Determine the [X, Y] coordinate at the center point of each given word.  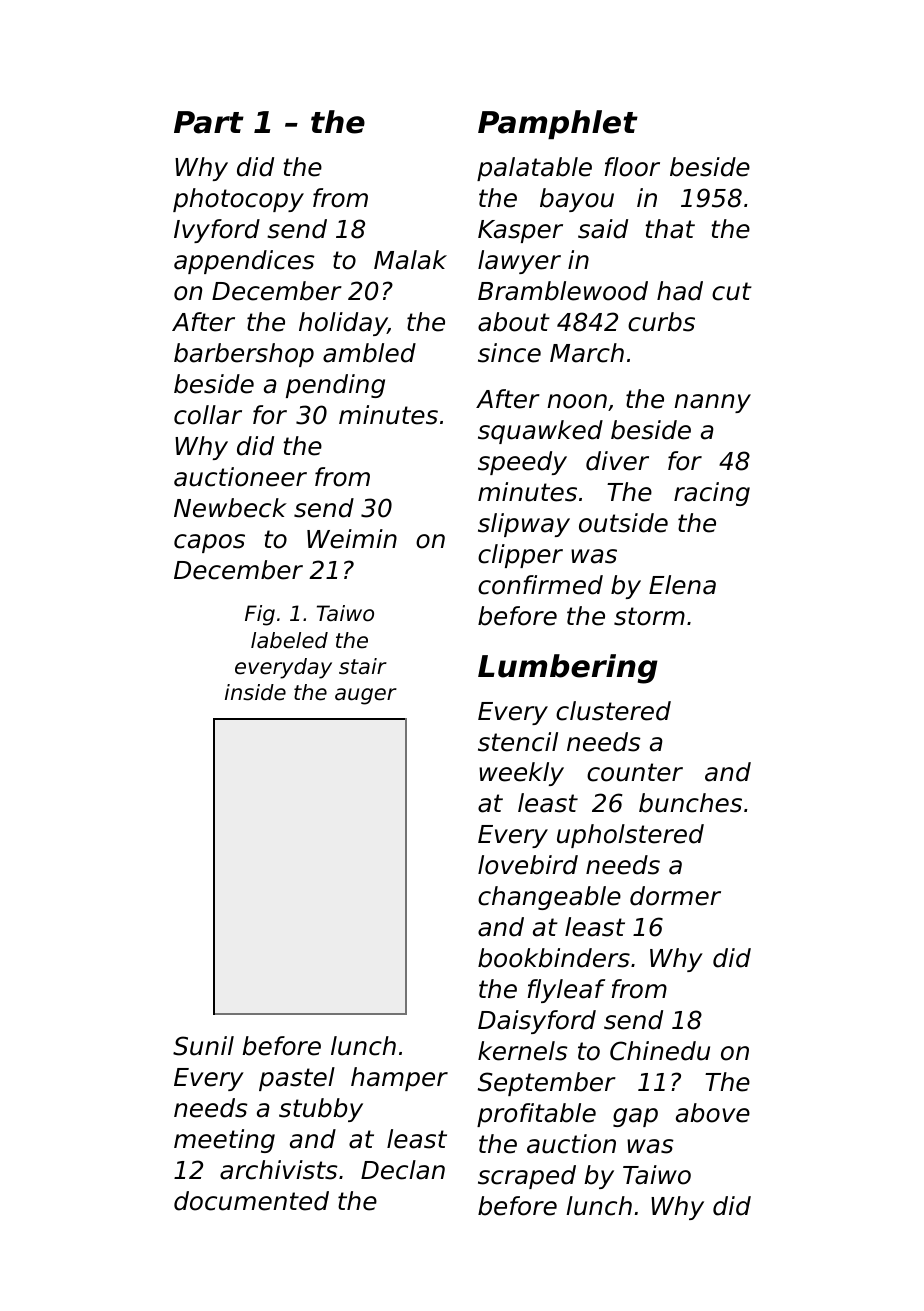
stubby [321, 1110]
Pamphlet [558, 124]
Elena [682, 585]
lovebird [528, 865]
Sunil [203, 1046]
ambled [369, 353]
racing [712, 494]
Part [209, 122]
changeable [549, 898]
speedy [522, 463]
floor [632, 167]
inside [255, 692]
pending [335, 386]
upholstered [630, 836]
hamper [399, 1079]
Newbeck [230, 508]
